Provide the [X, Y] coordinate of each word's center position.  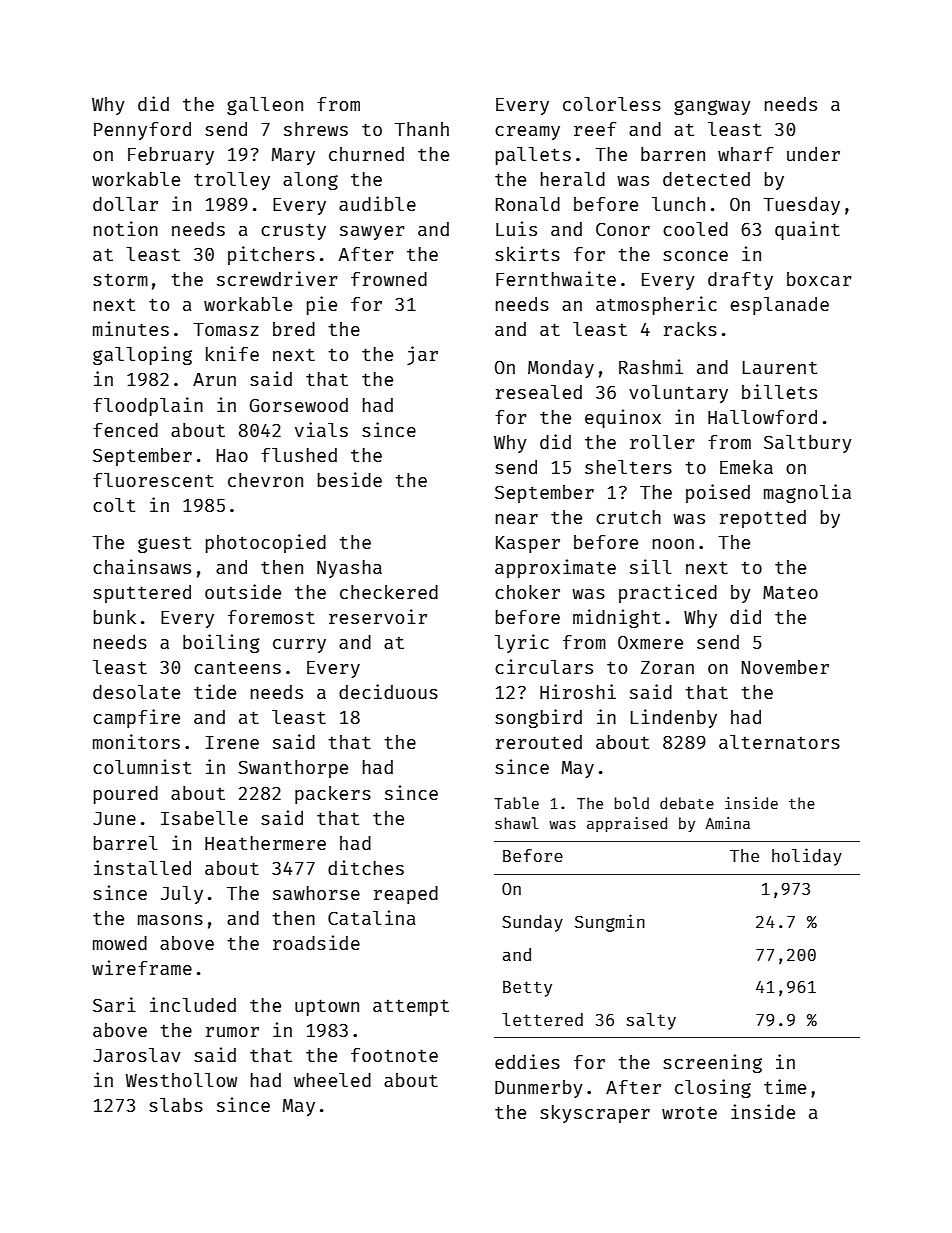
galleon [265, 106]
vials [321, 429]
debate [687, 803]
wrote [689, 1112]
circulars [544, 666]
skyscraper [595, 1114]
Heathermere [265, 843]
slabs [176, 1105]
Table [516, 803]
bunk [115, 617]
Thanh [422, 129]
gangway [712, 107]
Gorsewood [299, 405]
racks [690, 329]
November [785, 667]
